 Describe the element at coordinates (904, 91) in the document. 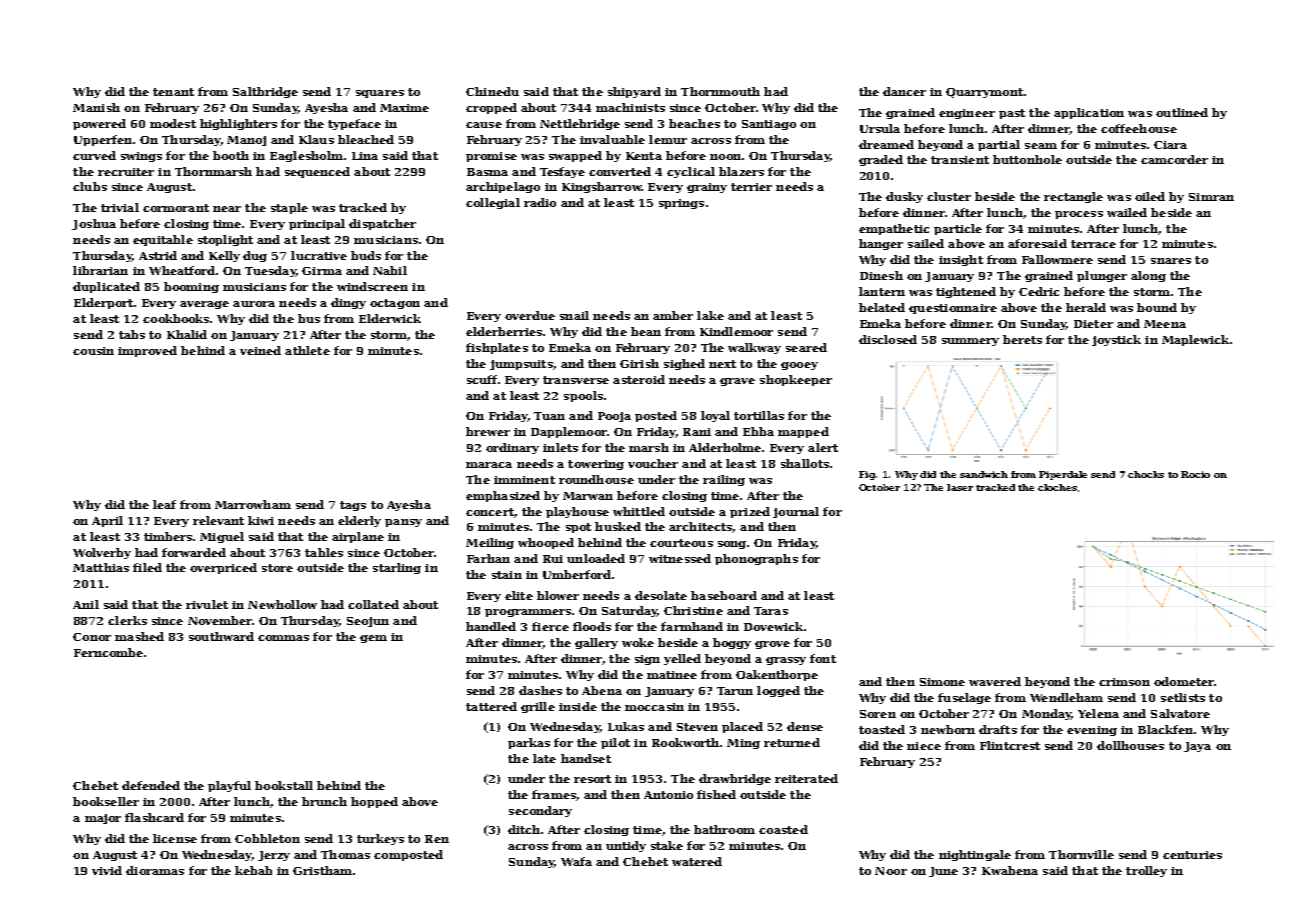

I see `dancer` at that location.
